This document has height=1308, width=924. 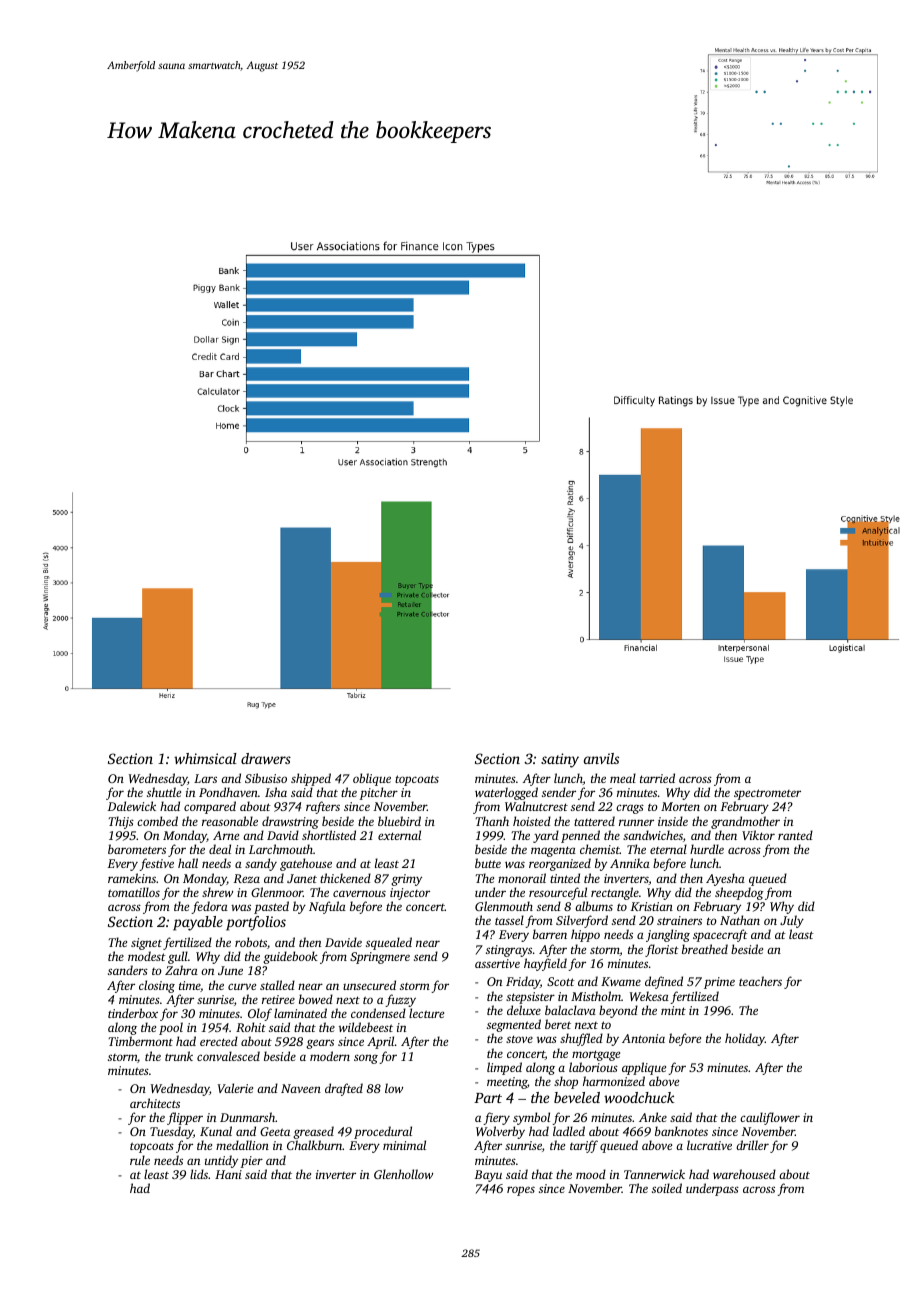 I want to click on soiled, so click(x=667, y=1188).
